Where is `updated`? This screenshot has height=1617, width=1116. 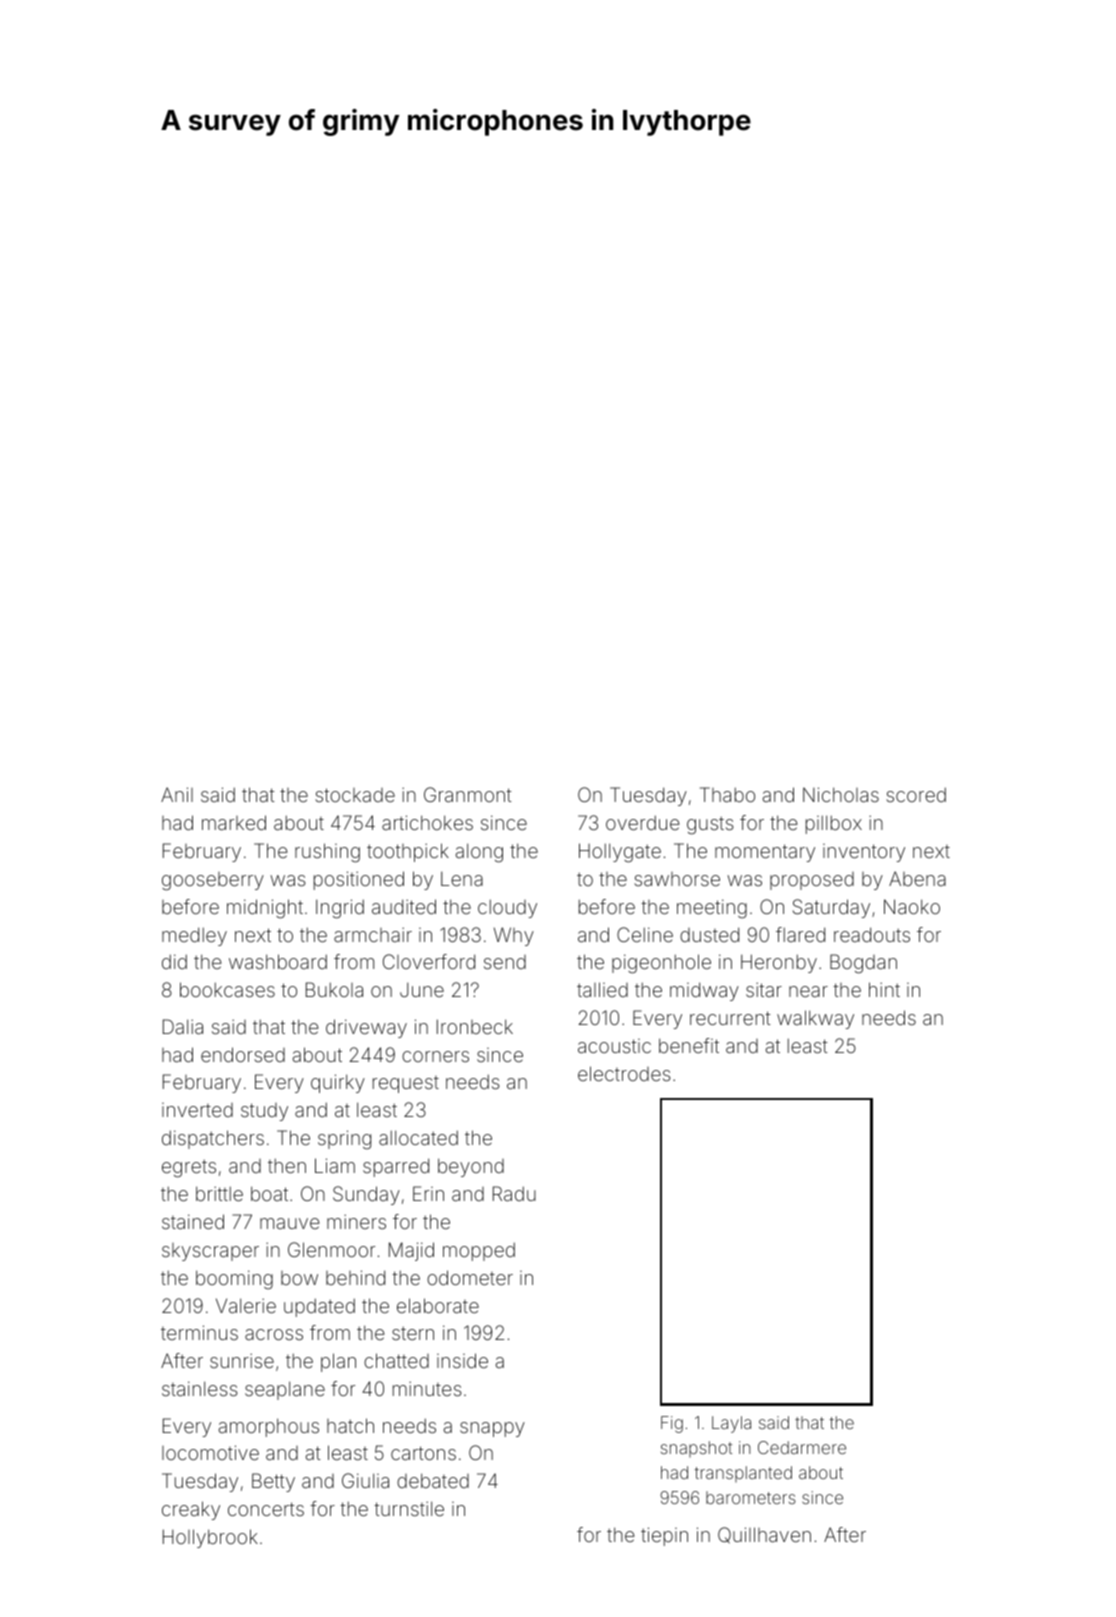
updated is located at coordinates (319, 1307).
